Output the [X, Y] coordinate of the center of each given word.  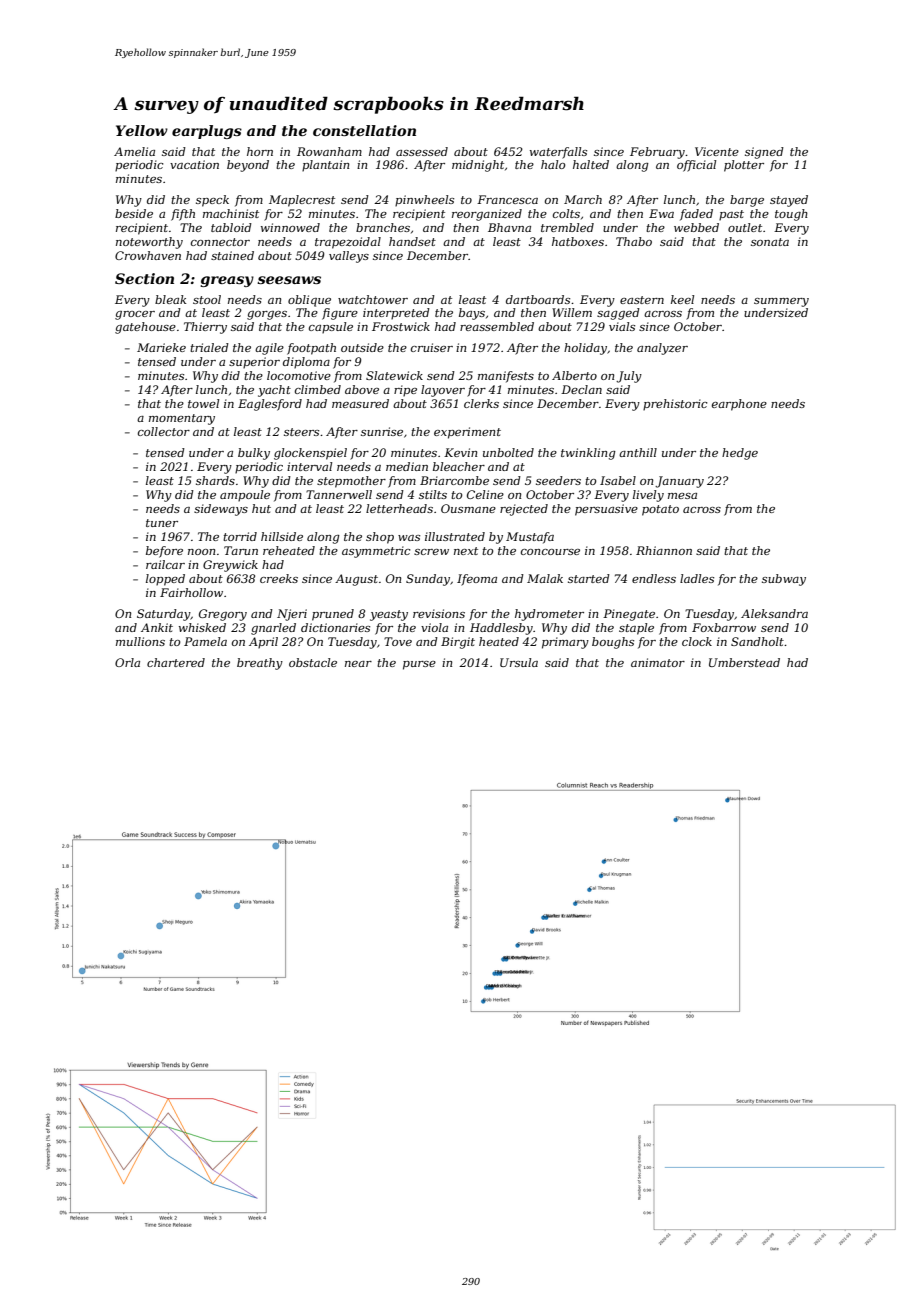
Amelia [134, 151]
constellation [364, 130]
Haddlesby [501, 629]
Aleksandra [774, 613]
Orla [127, 662]
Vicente [717, 151]
